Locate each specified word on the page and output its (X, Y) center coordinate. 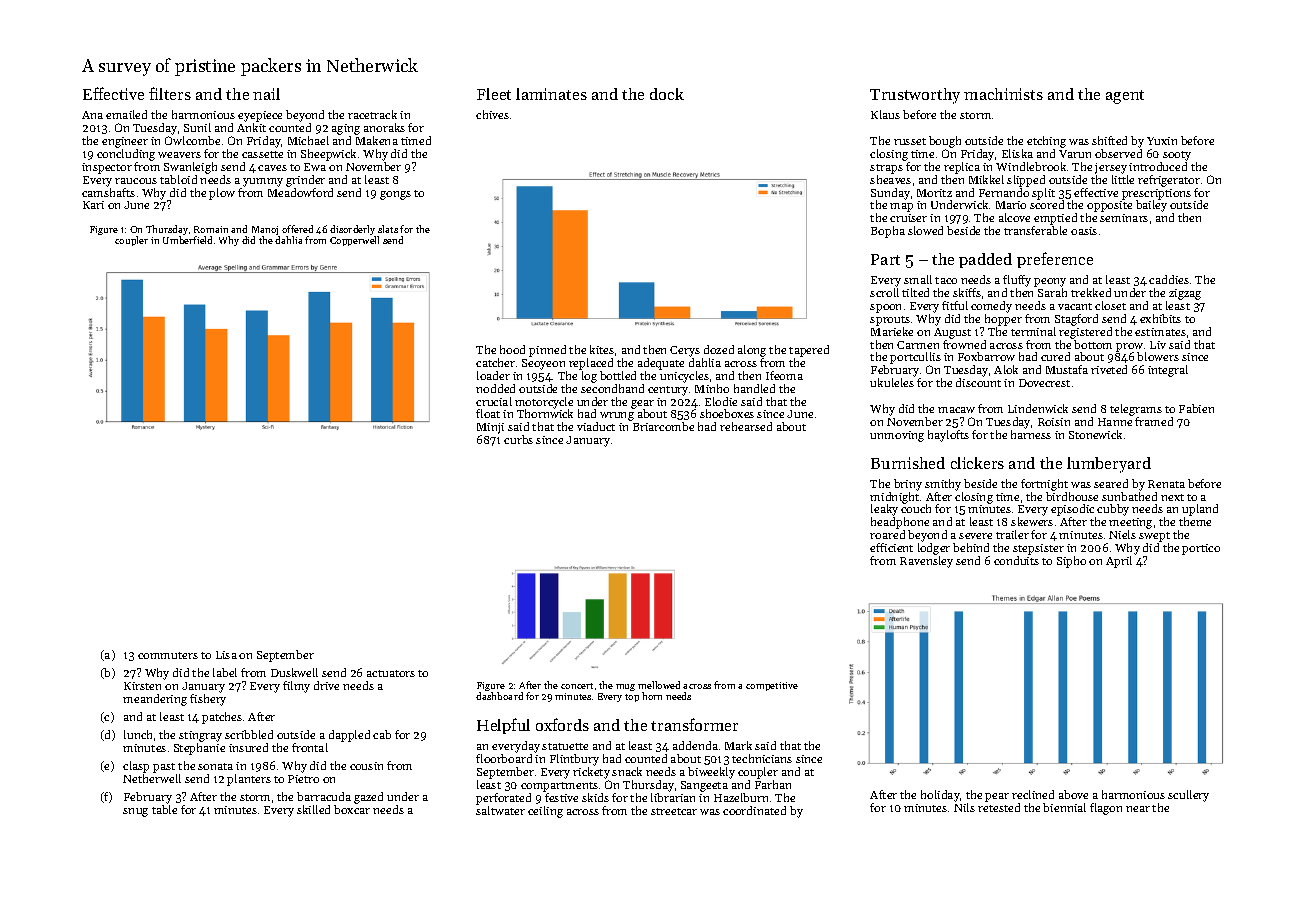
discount (978, 382)
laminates (551, 94)
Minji (490, 428)
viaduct (596, 426)
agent (1125, 97)
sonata (215, 766)
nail (266, 94)
